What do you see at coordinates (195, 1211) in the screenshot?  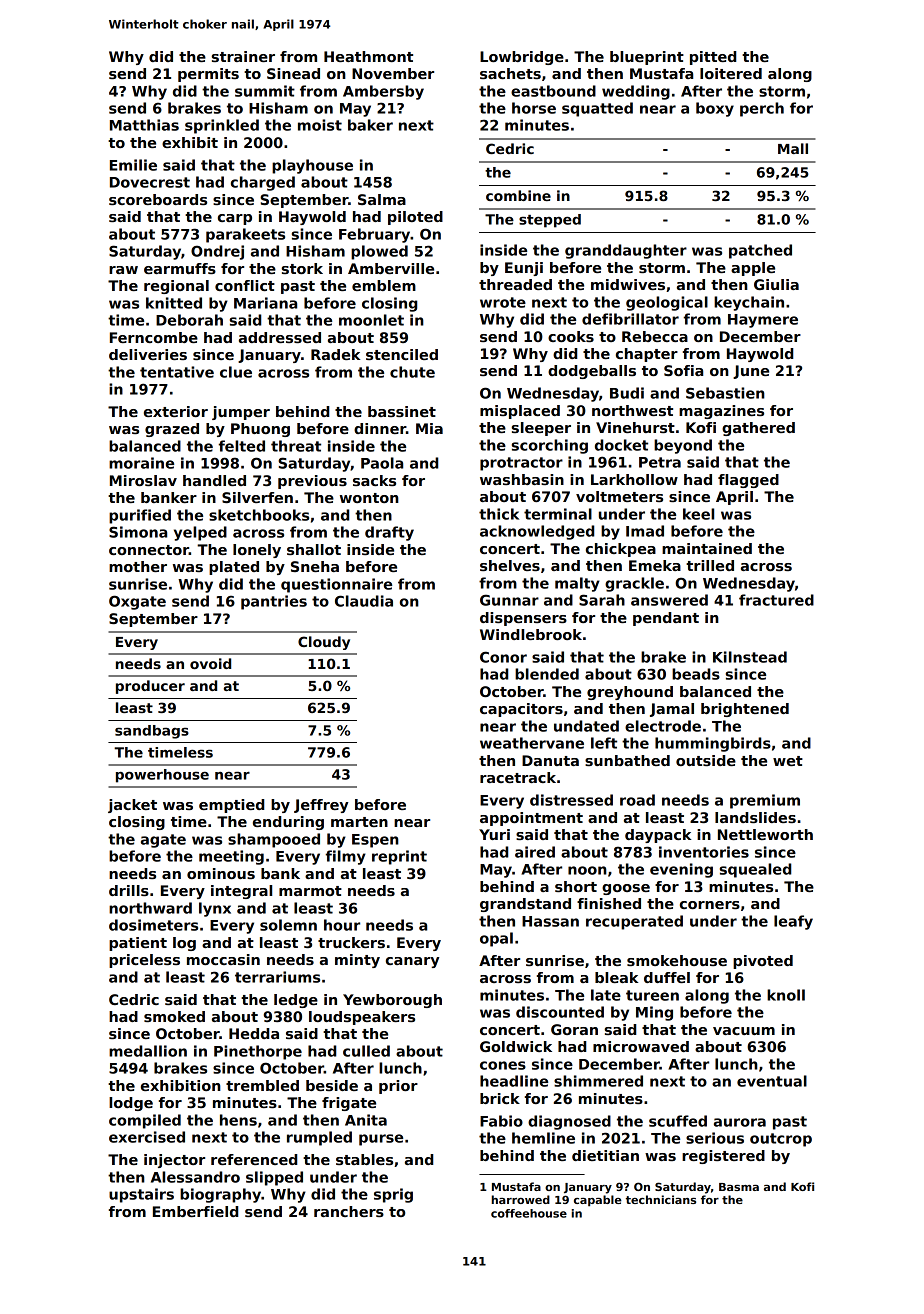 I see `Emberfield` at bounding box center [195, 1211].
